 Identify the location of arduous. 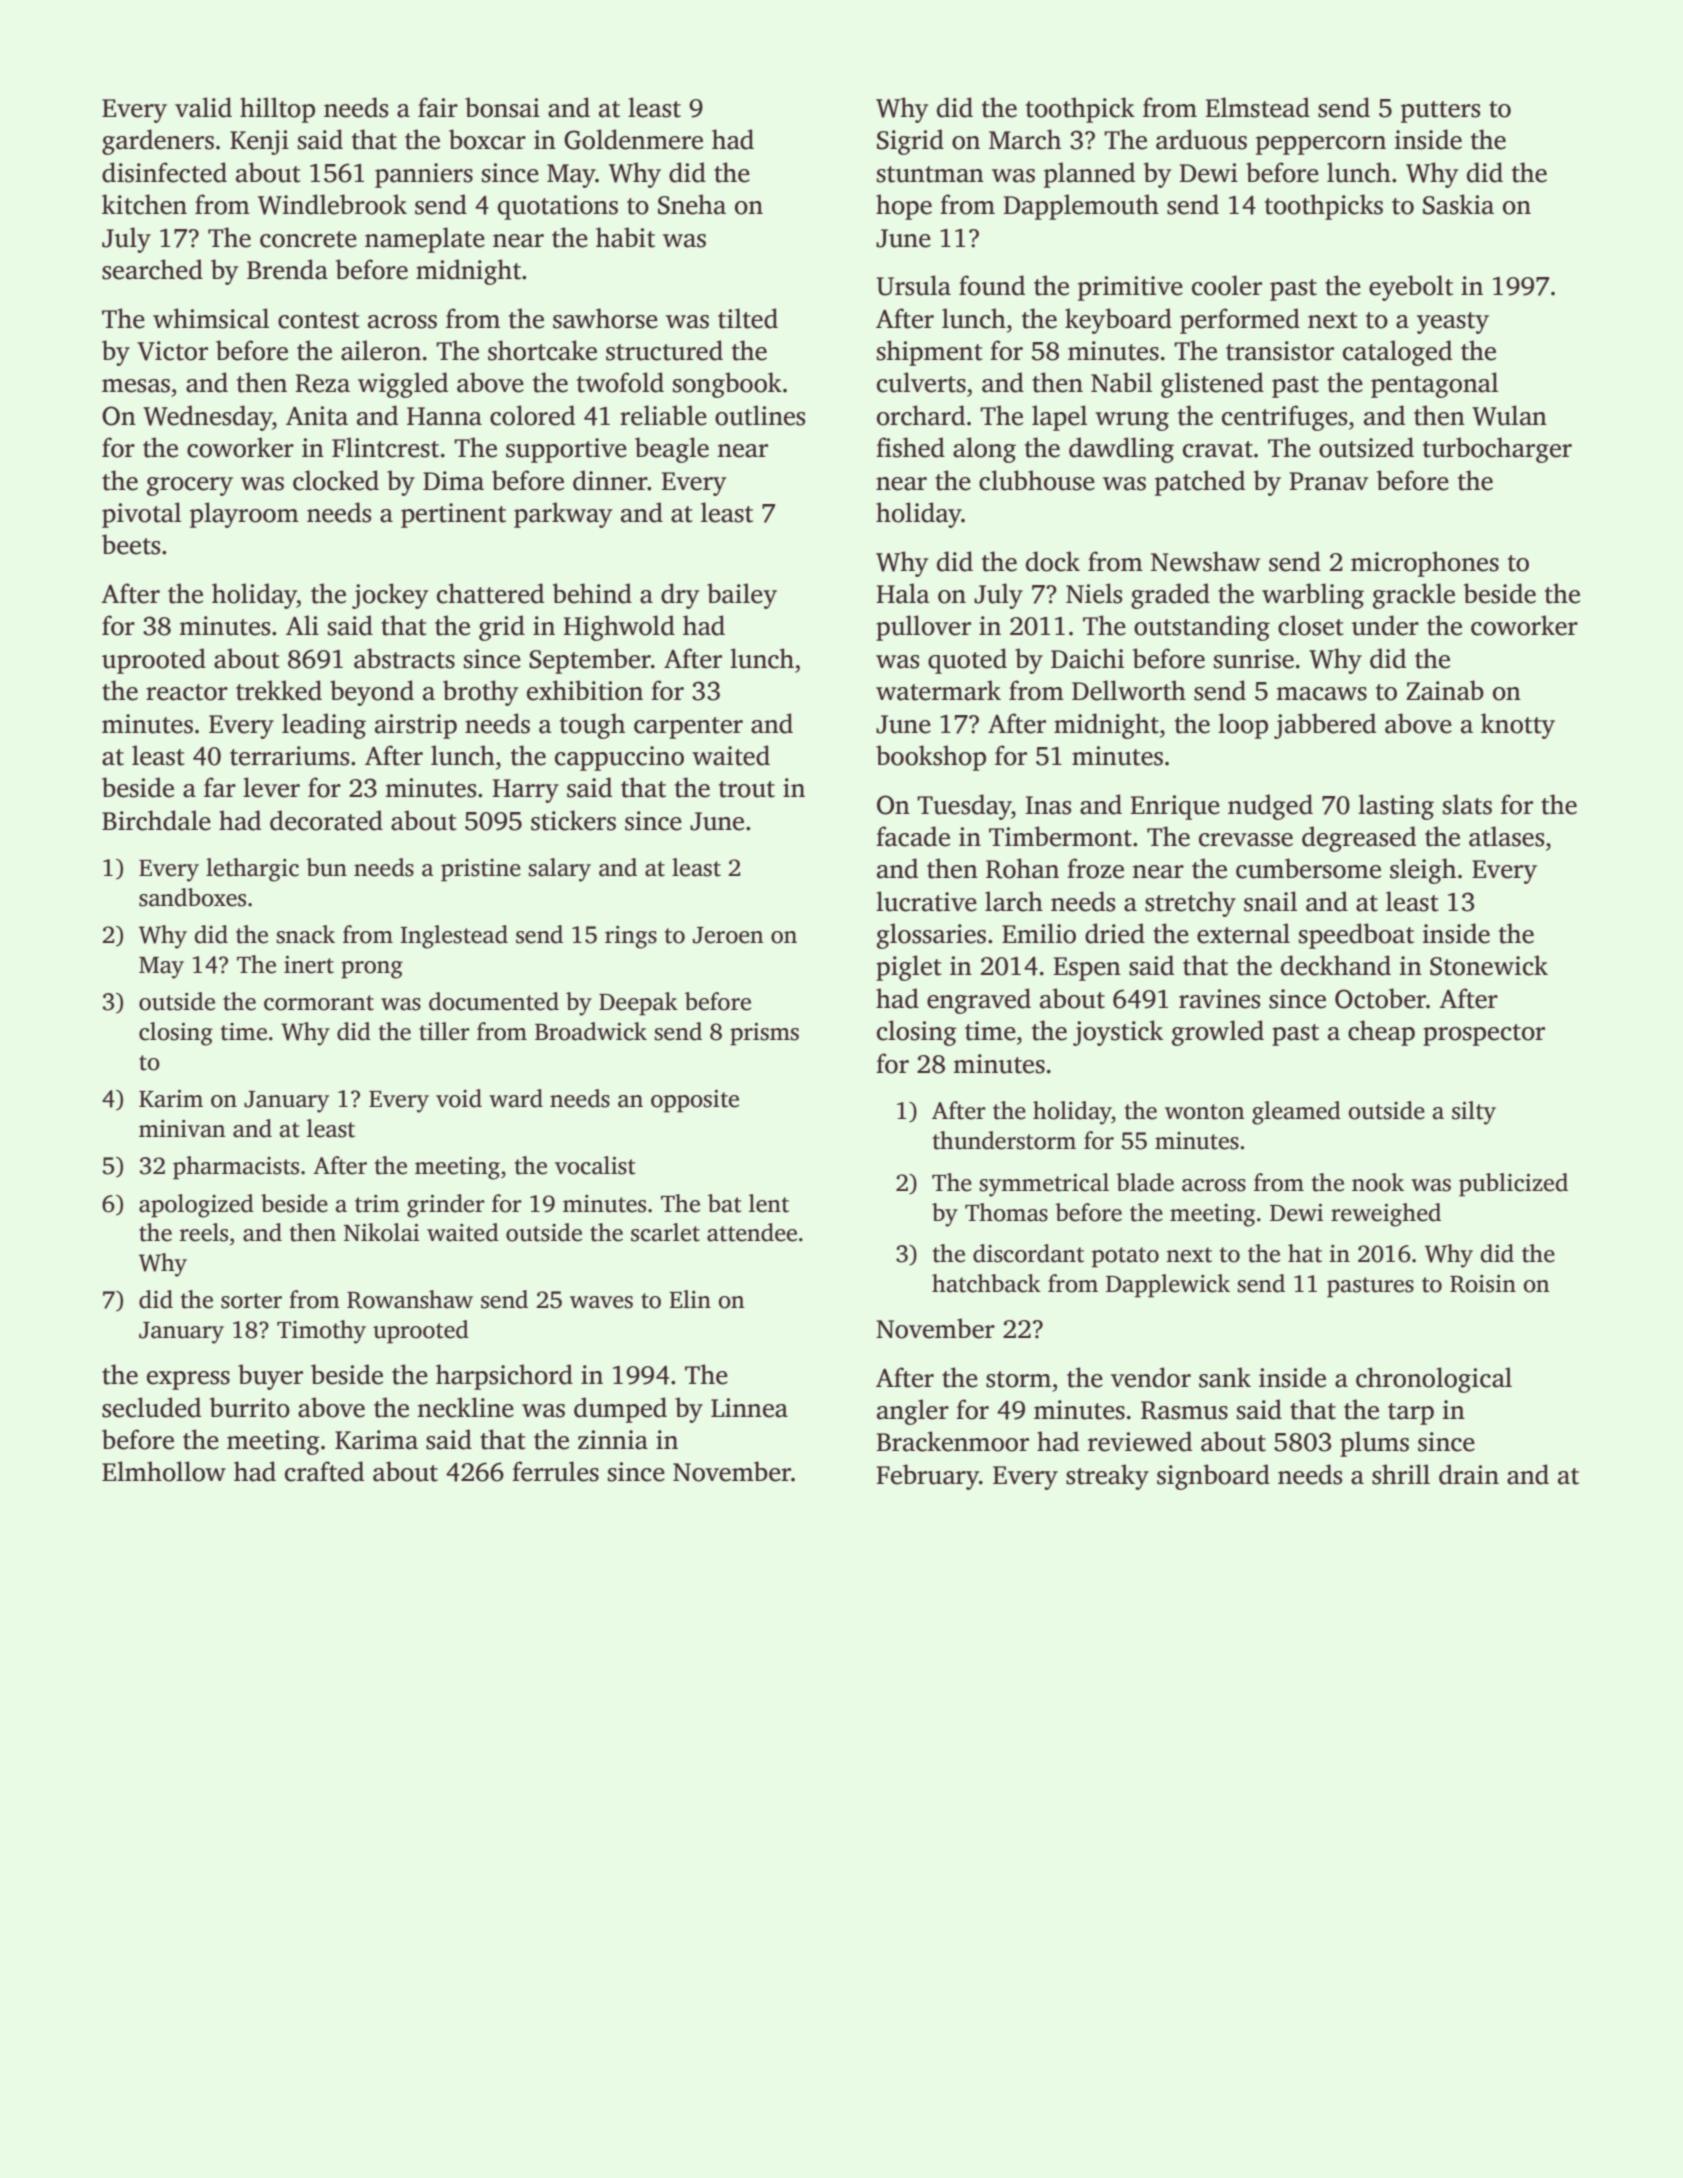
(1201, 139).
